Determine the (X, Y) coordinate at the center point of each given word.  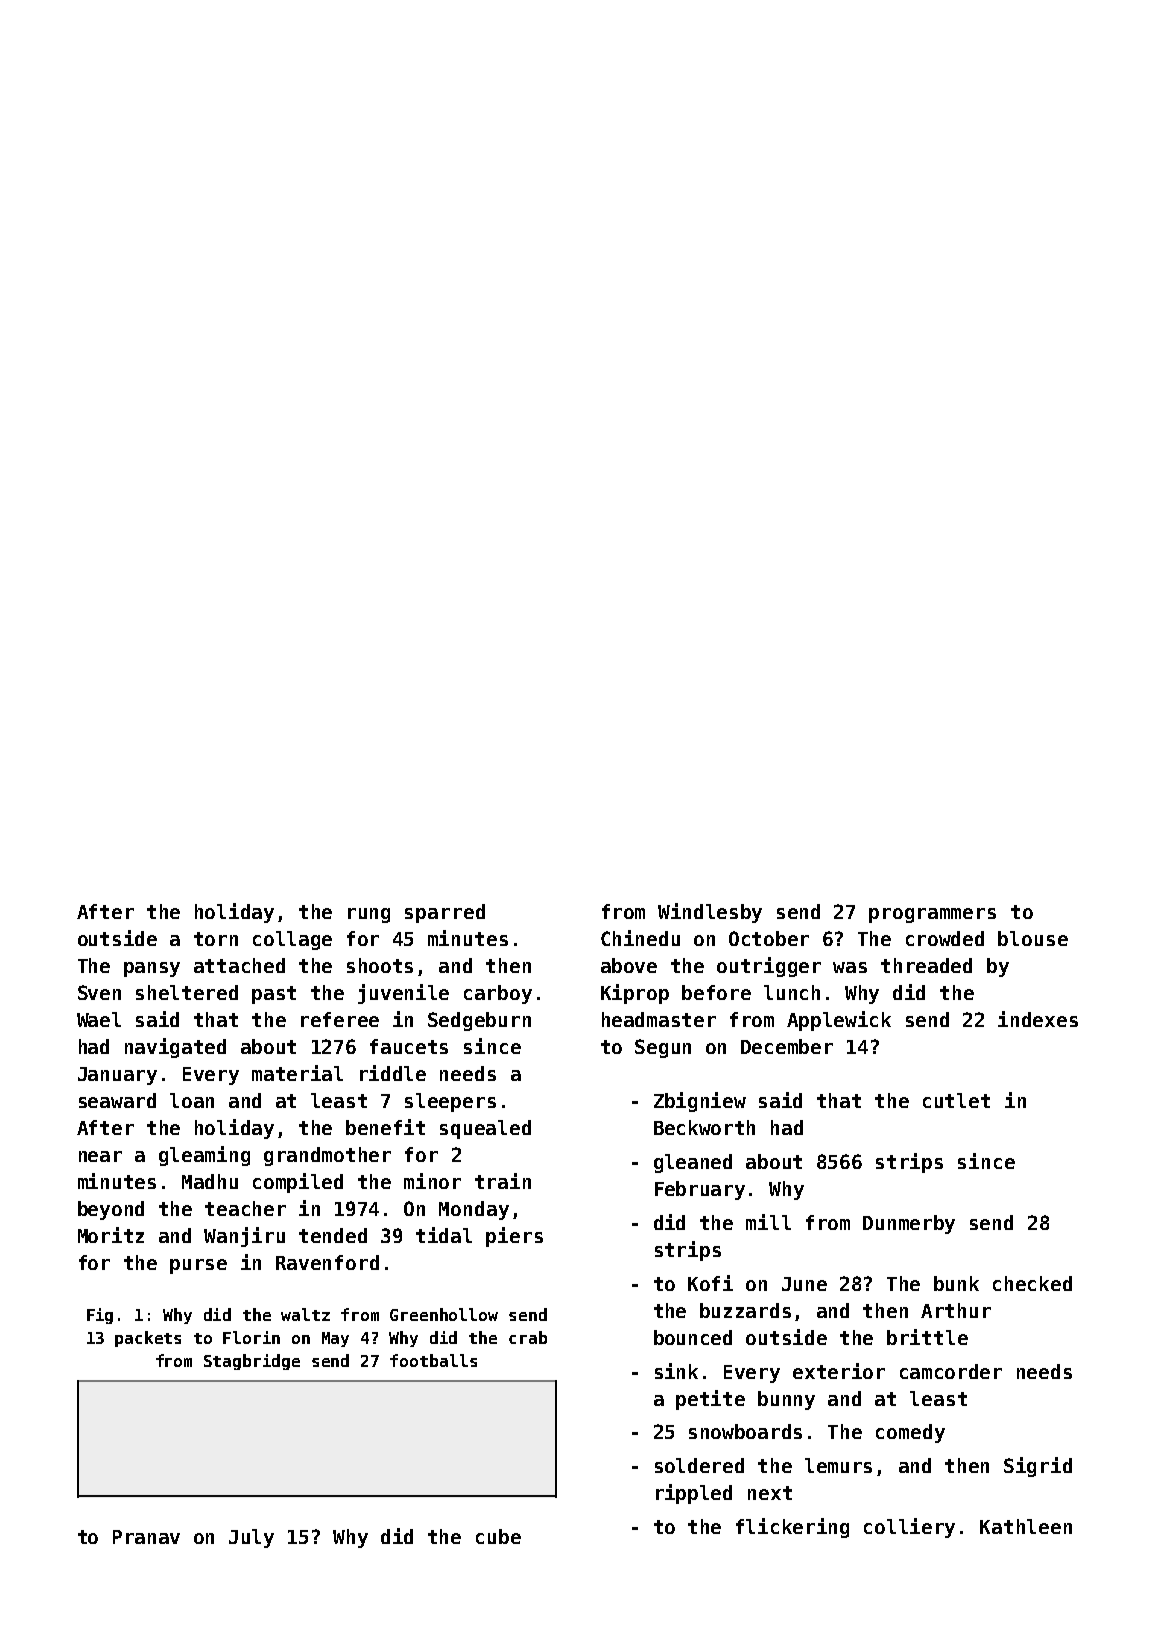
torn (216, 939)
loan (192, 1100)
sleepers (450, 1102)
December (787, 1046)
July (251, 1538)
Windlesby (710, 913)
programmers (932, 915)
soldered (699, 1465)
